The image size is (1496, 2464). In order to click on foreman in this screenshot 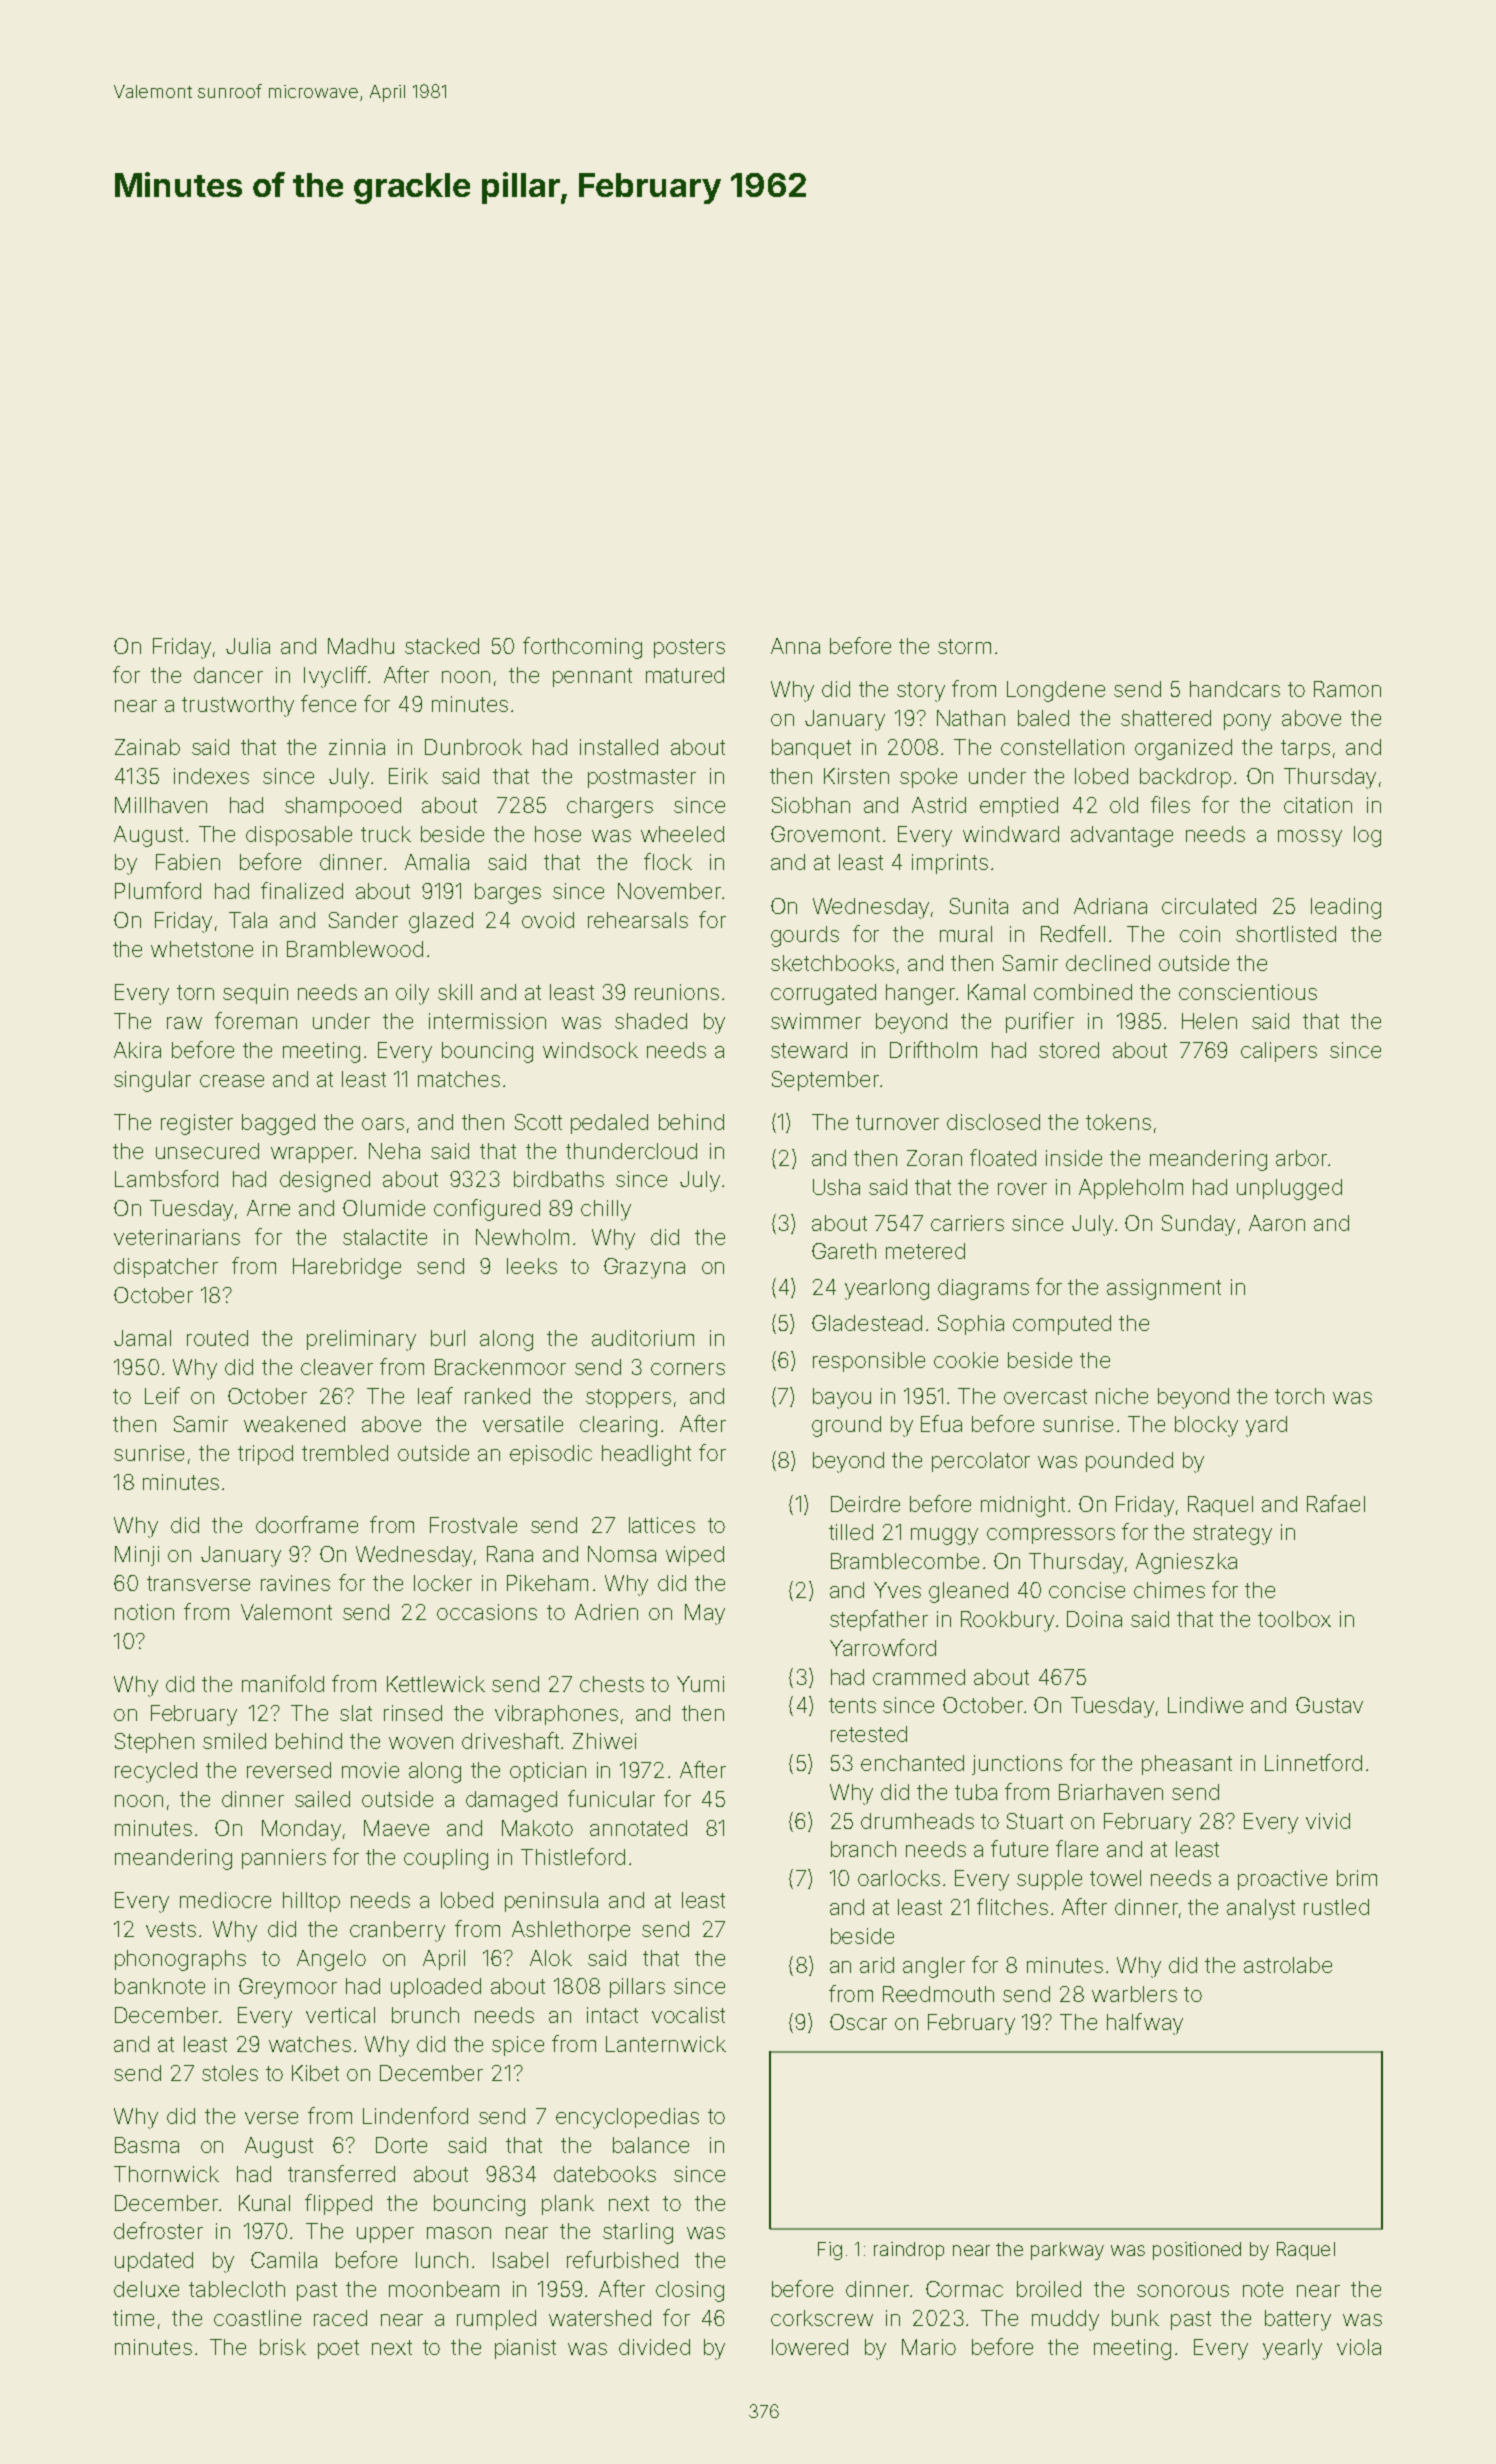, I will do `click(256, 1020)`.
